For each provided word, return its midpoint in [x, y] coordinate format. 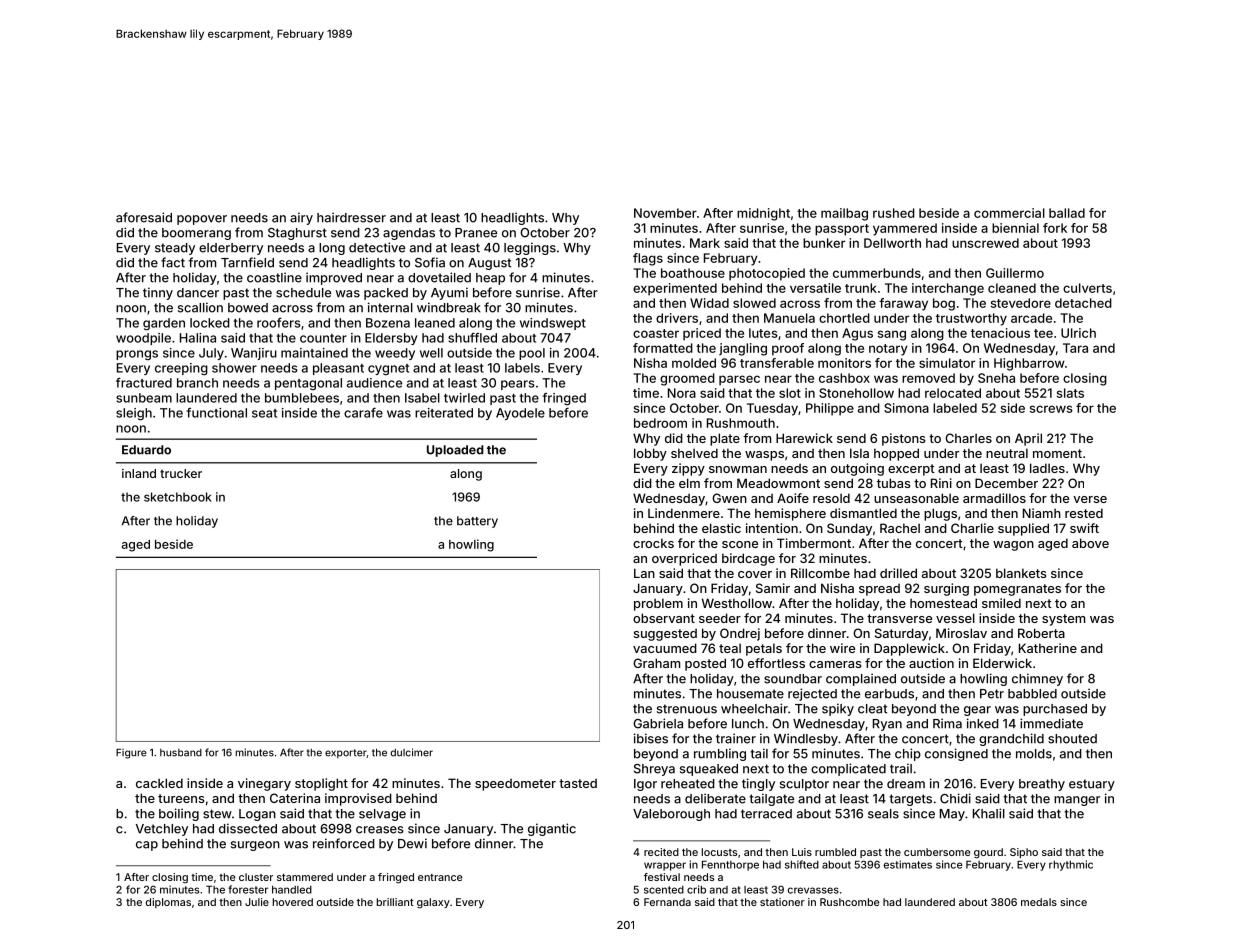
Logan [257, 815]
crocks [653, 543]
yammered [905, 229]
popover [202, 220]
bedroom [660, 423]
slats [1070, 393]
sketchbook [178, 497]
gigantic [552, 829]
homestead [943, 603]
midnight [763, 214]
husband [181, 753]
